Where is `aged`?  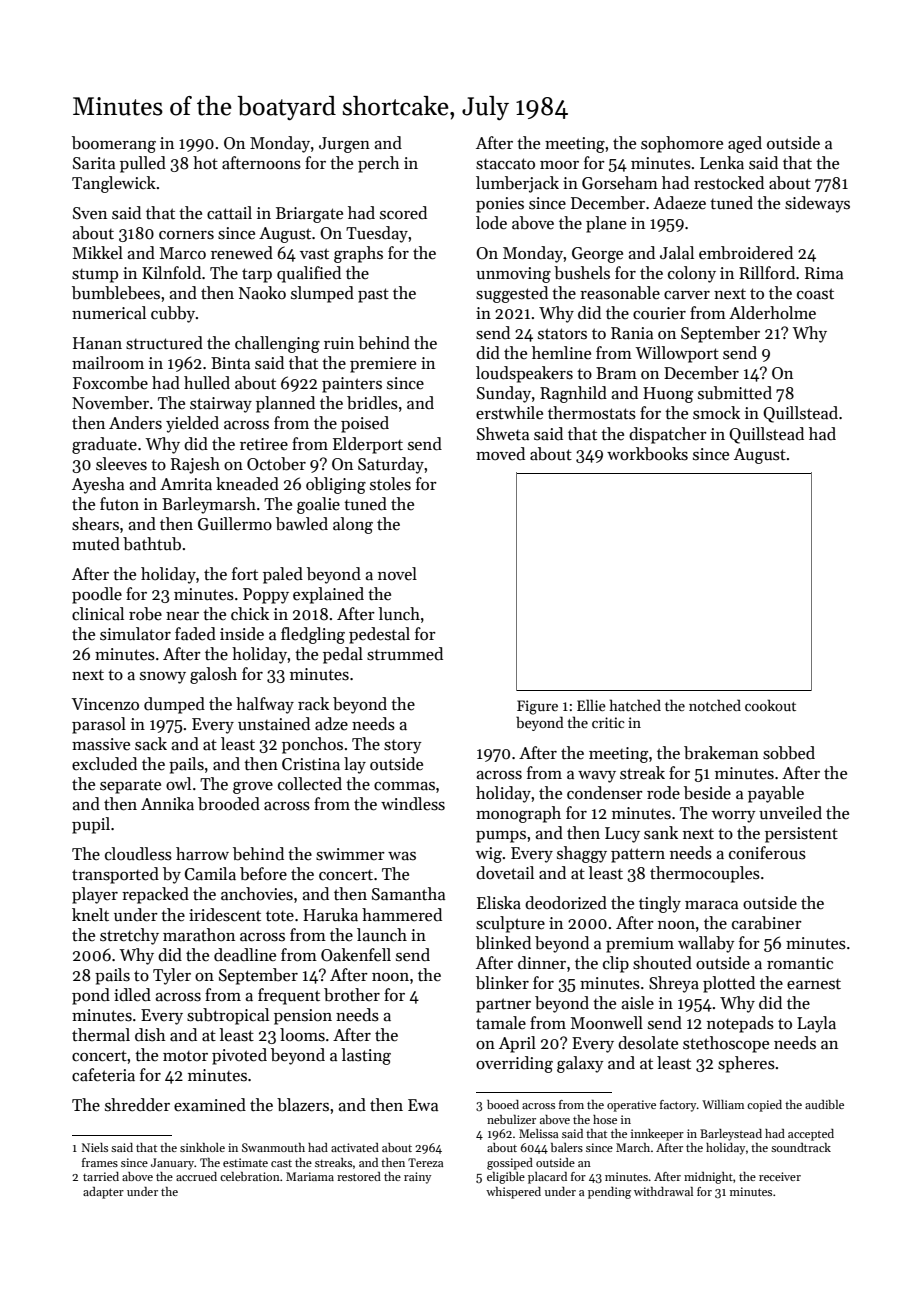
aged is located at coordinates (745, 144).
